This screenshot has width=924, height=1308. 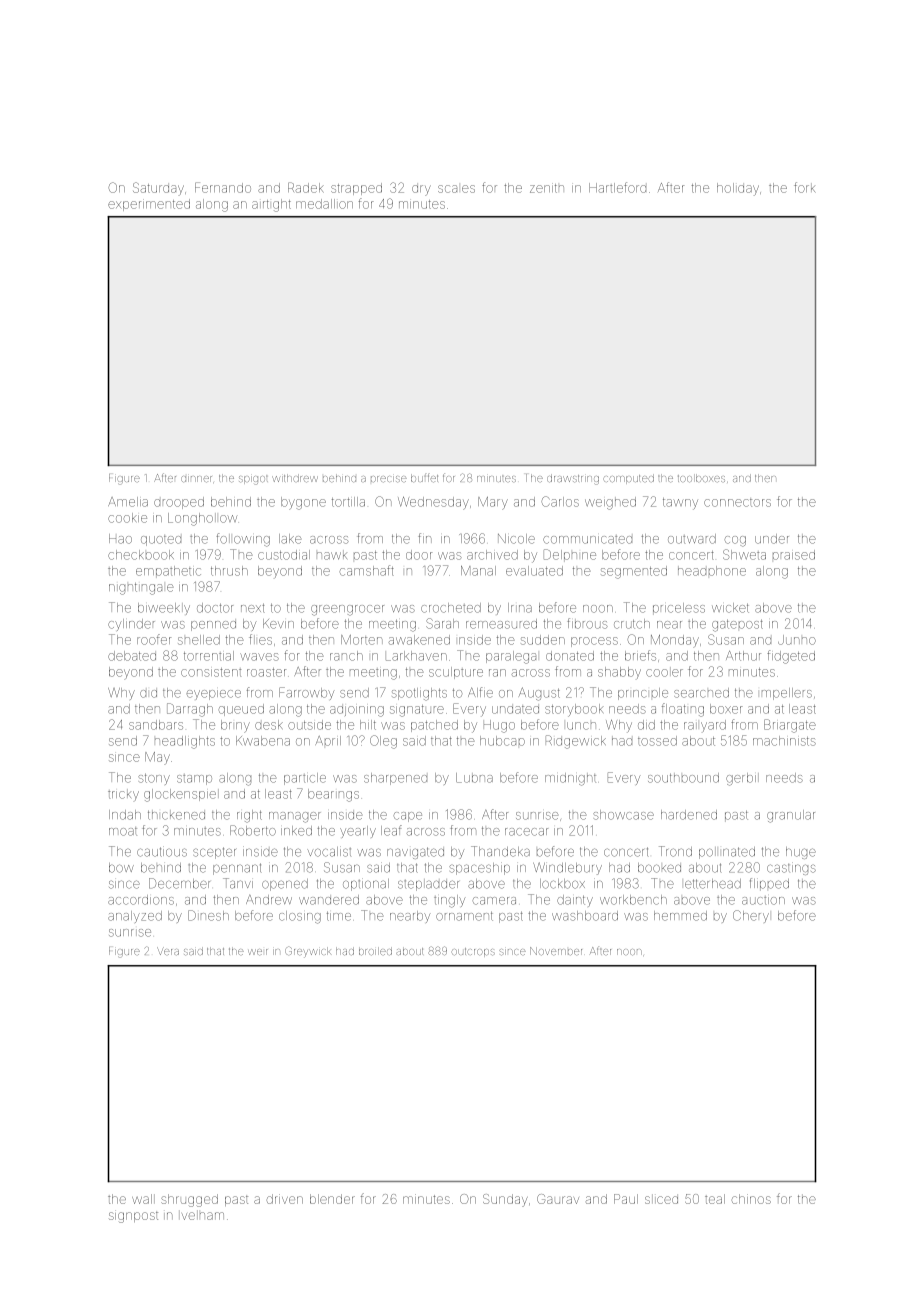 I want to click on November, so click(x=556, y=951).
